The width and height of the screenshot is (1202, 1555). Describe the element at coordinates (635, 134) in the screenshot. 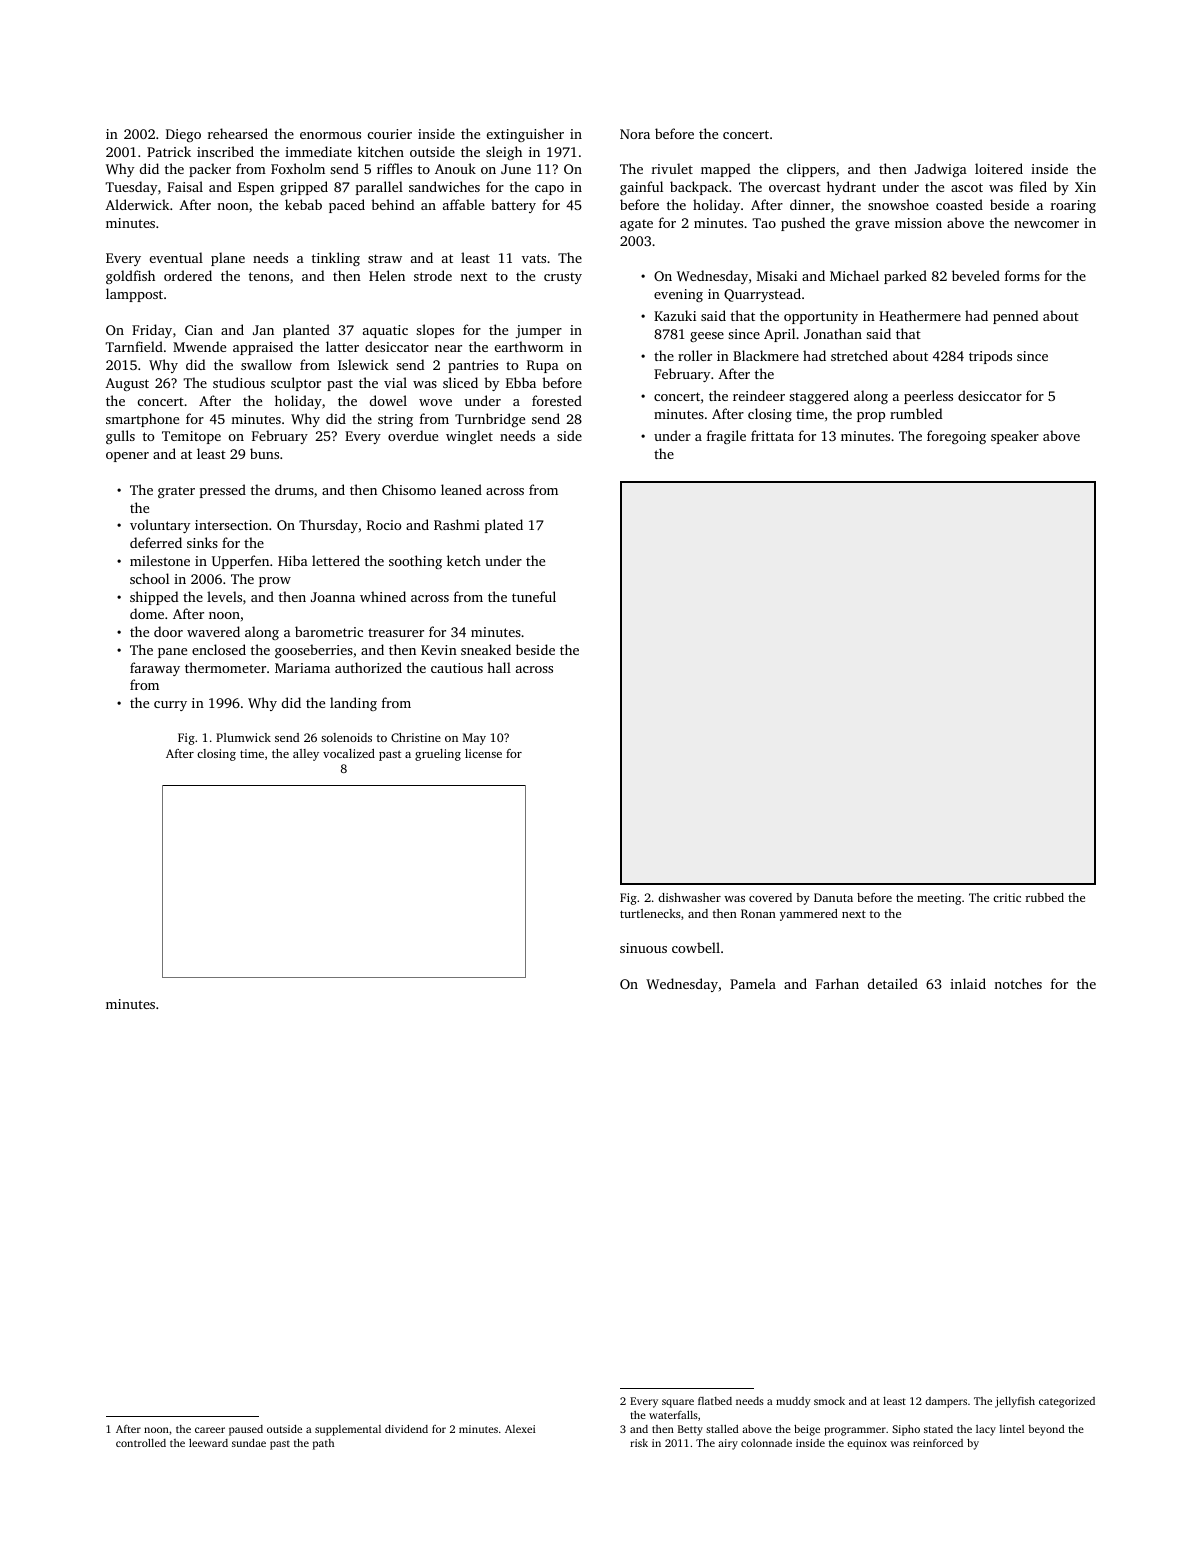

I see `Nora` at that location.
